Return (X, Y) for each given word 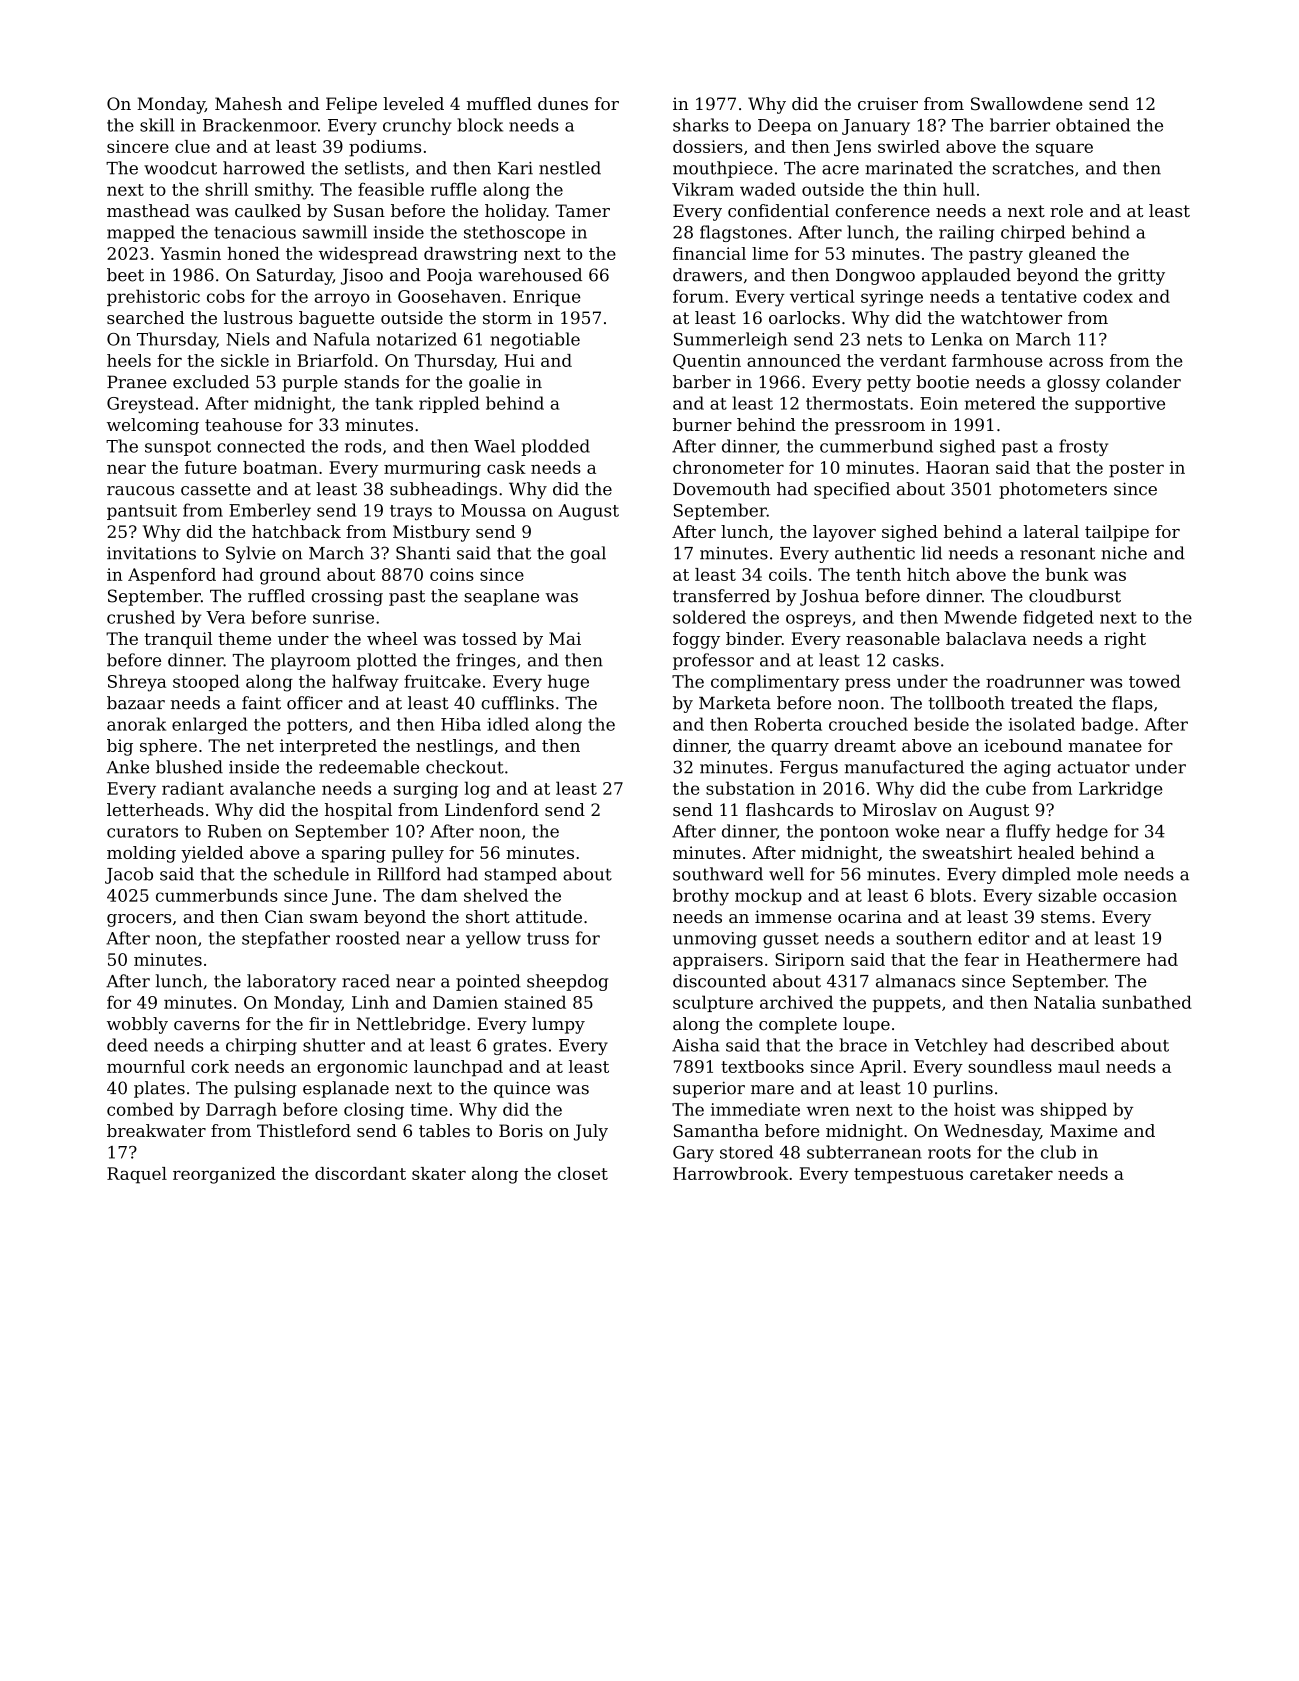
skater (439, 1173)
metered (1000, 403)
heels (129, 360)
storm (507, 318)
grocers (139, 920)
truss (548, 939)
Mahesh (248, 103)
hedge (1082, 832)
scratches (1033, 168)
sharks (701, 125)
